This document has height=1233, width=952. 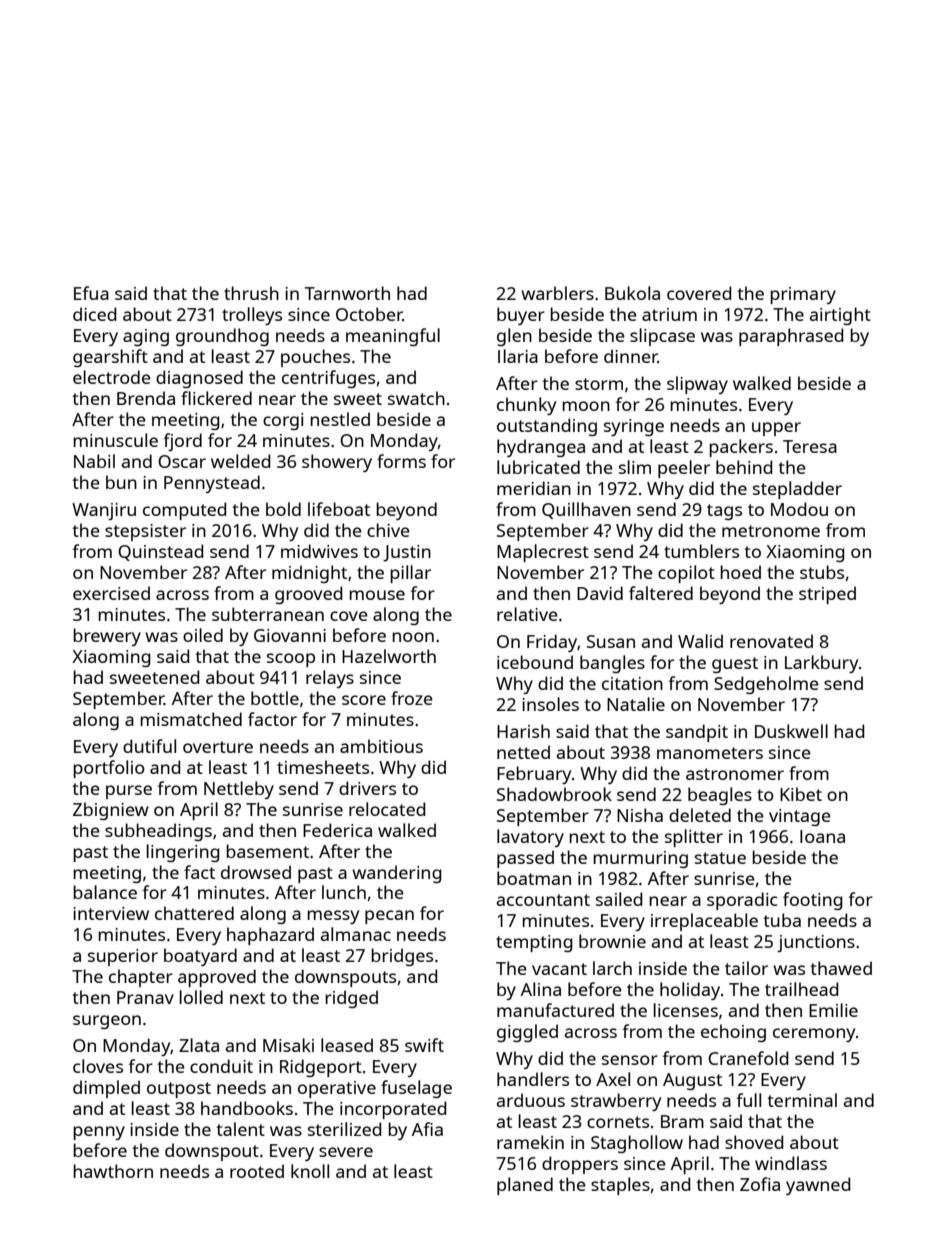 I want to click on primary, so click(x=803, y=295).
